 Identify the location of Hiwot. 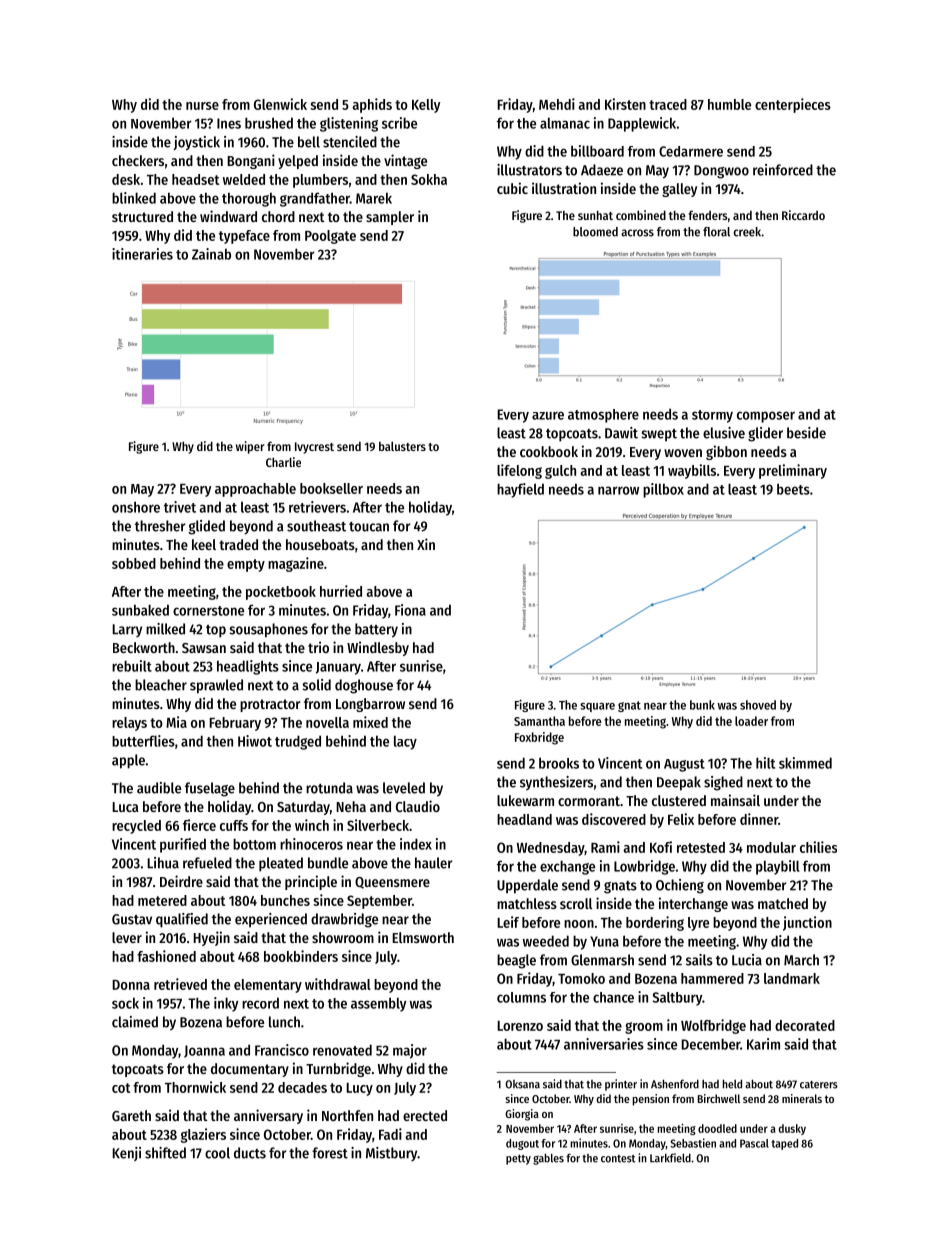
(255, 741).
